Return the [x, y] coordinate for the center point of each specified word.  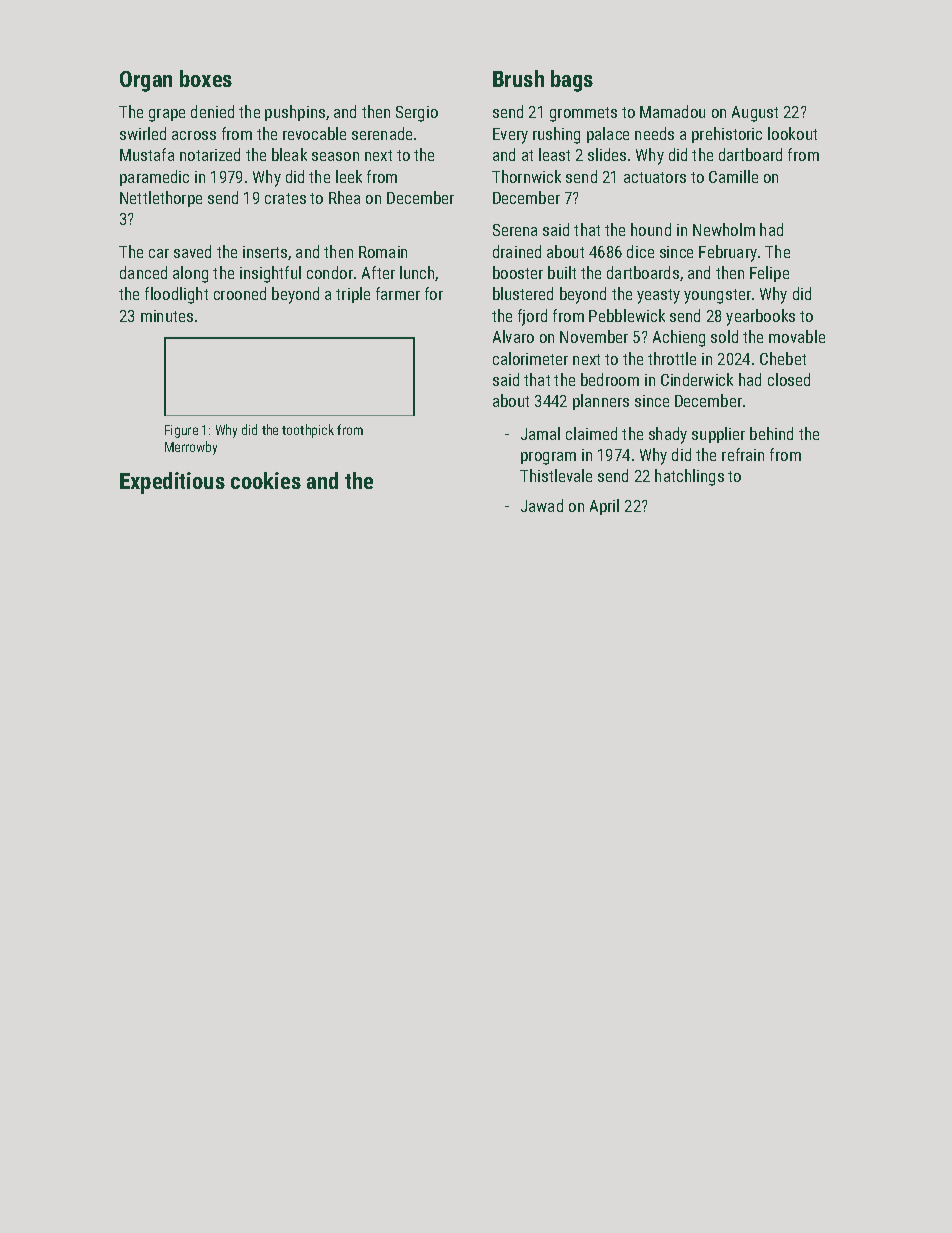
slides [607, 154]
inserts [265, 252]
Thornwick [526, 176]
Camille [733, 176]
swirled [143, 133]
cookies [266, 480]
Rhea [344, 197]
